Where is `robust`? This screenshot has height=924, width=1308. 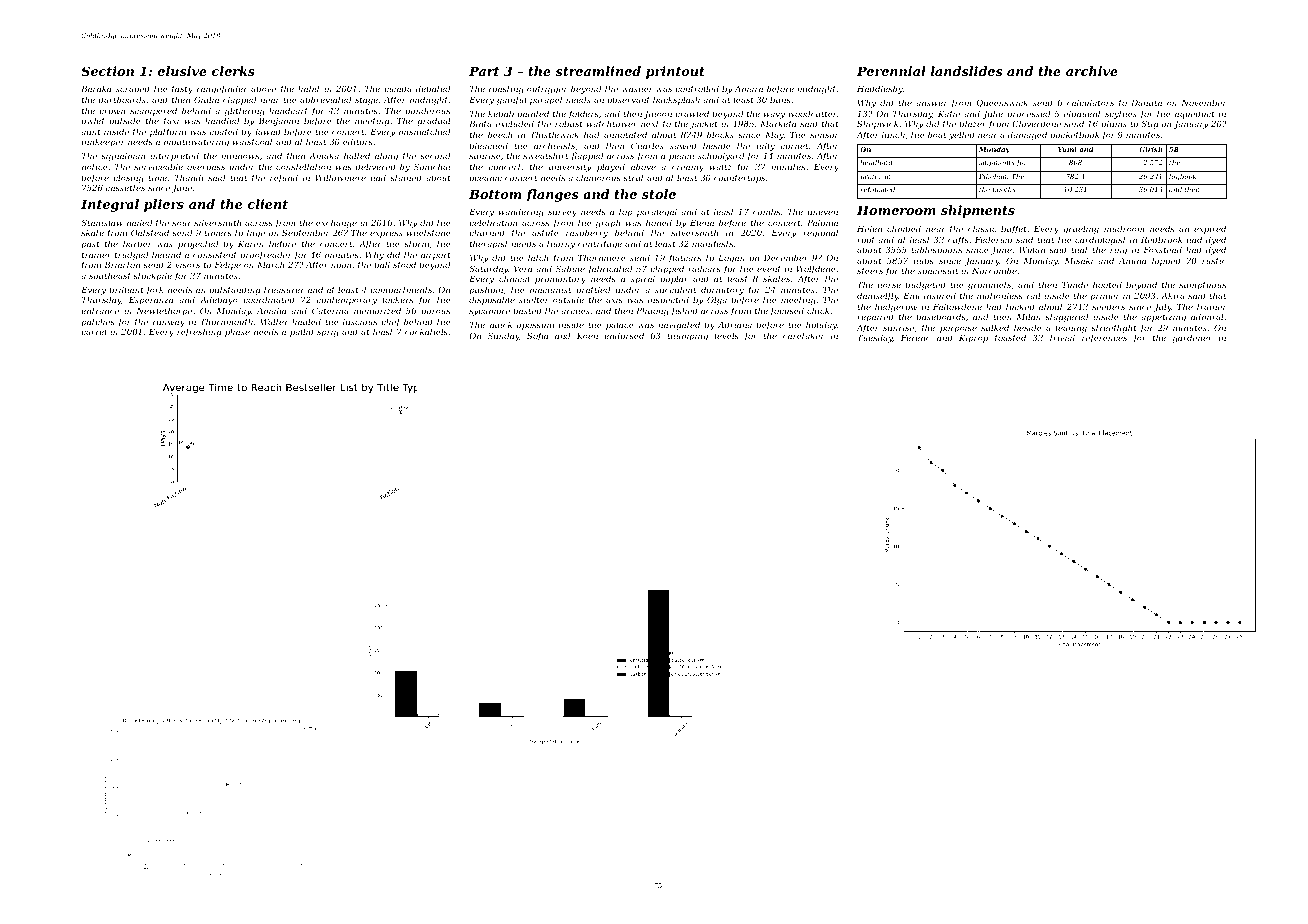 robust is located at coordinates (569, 123).
